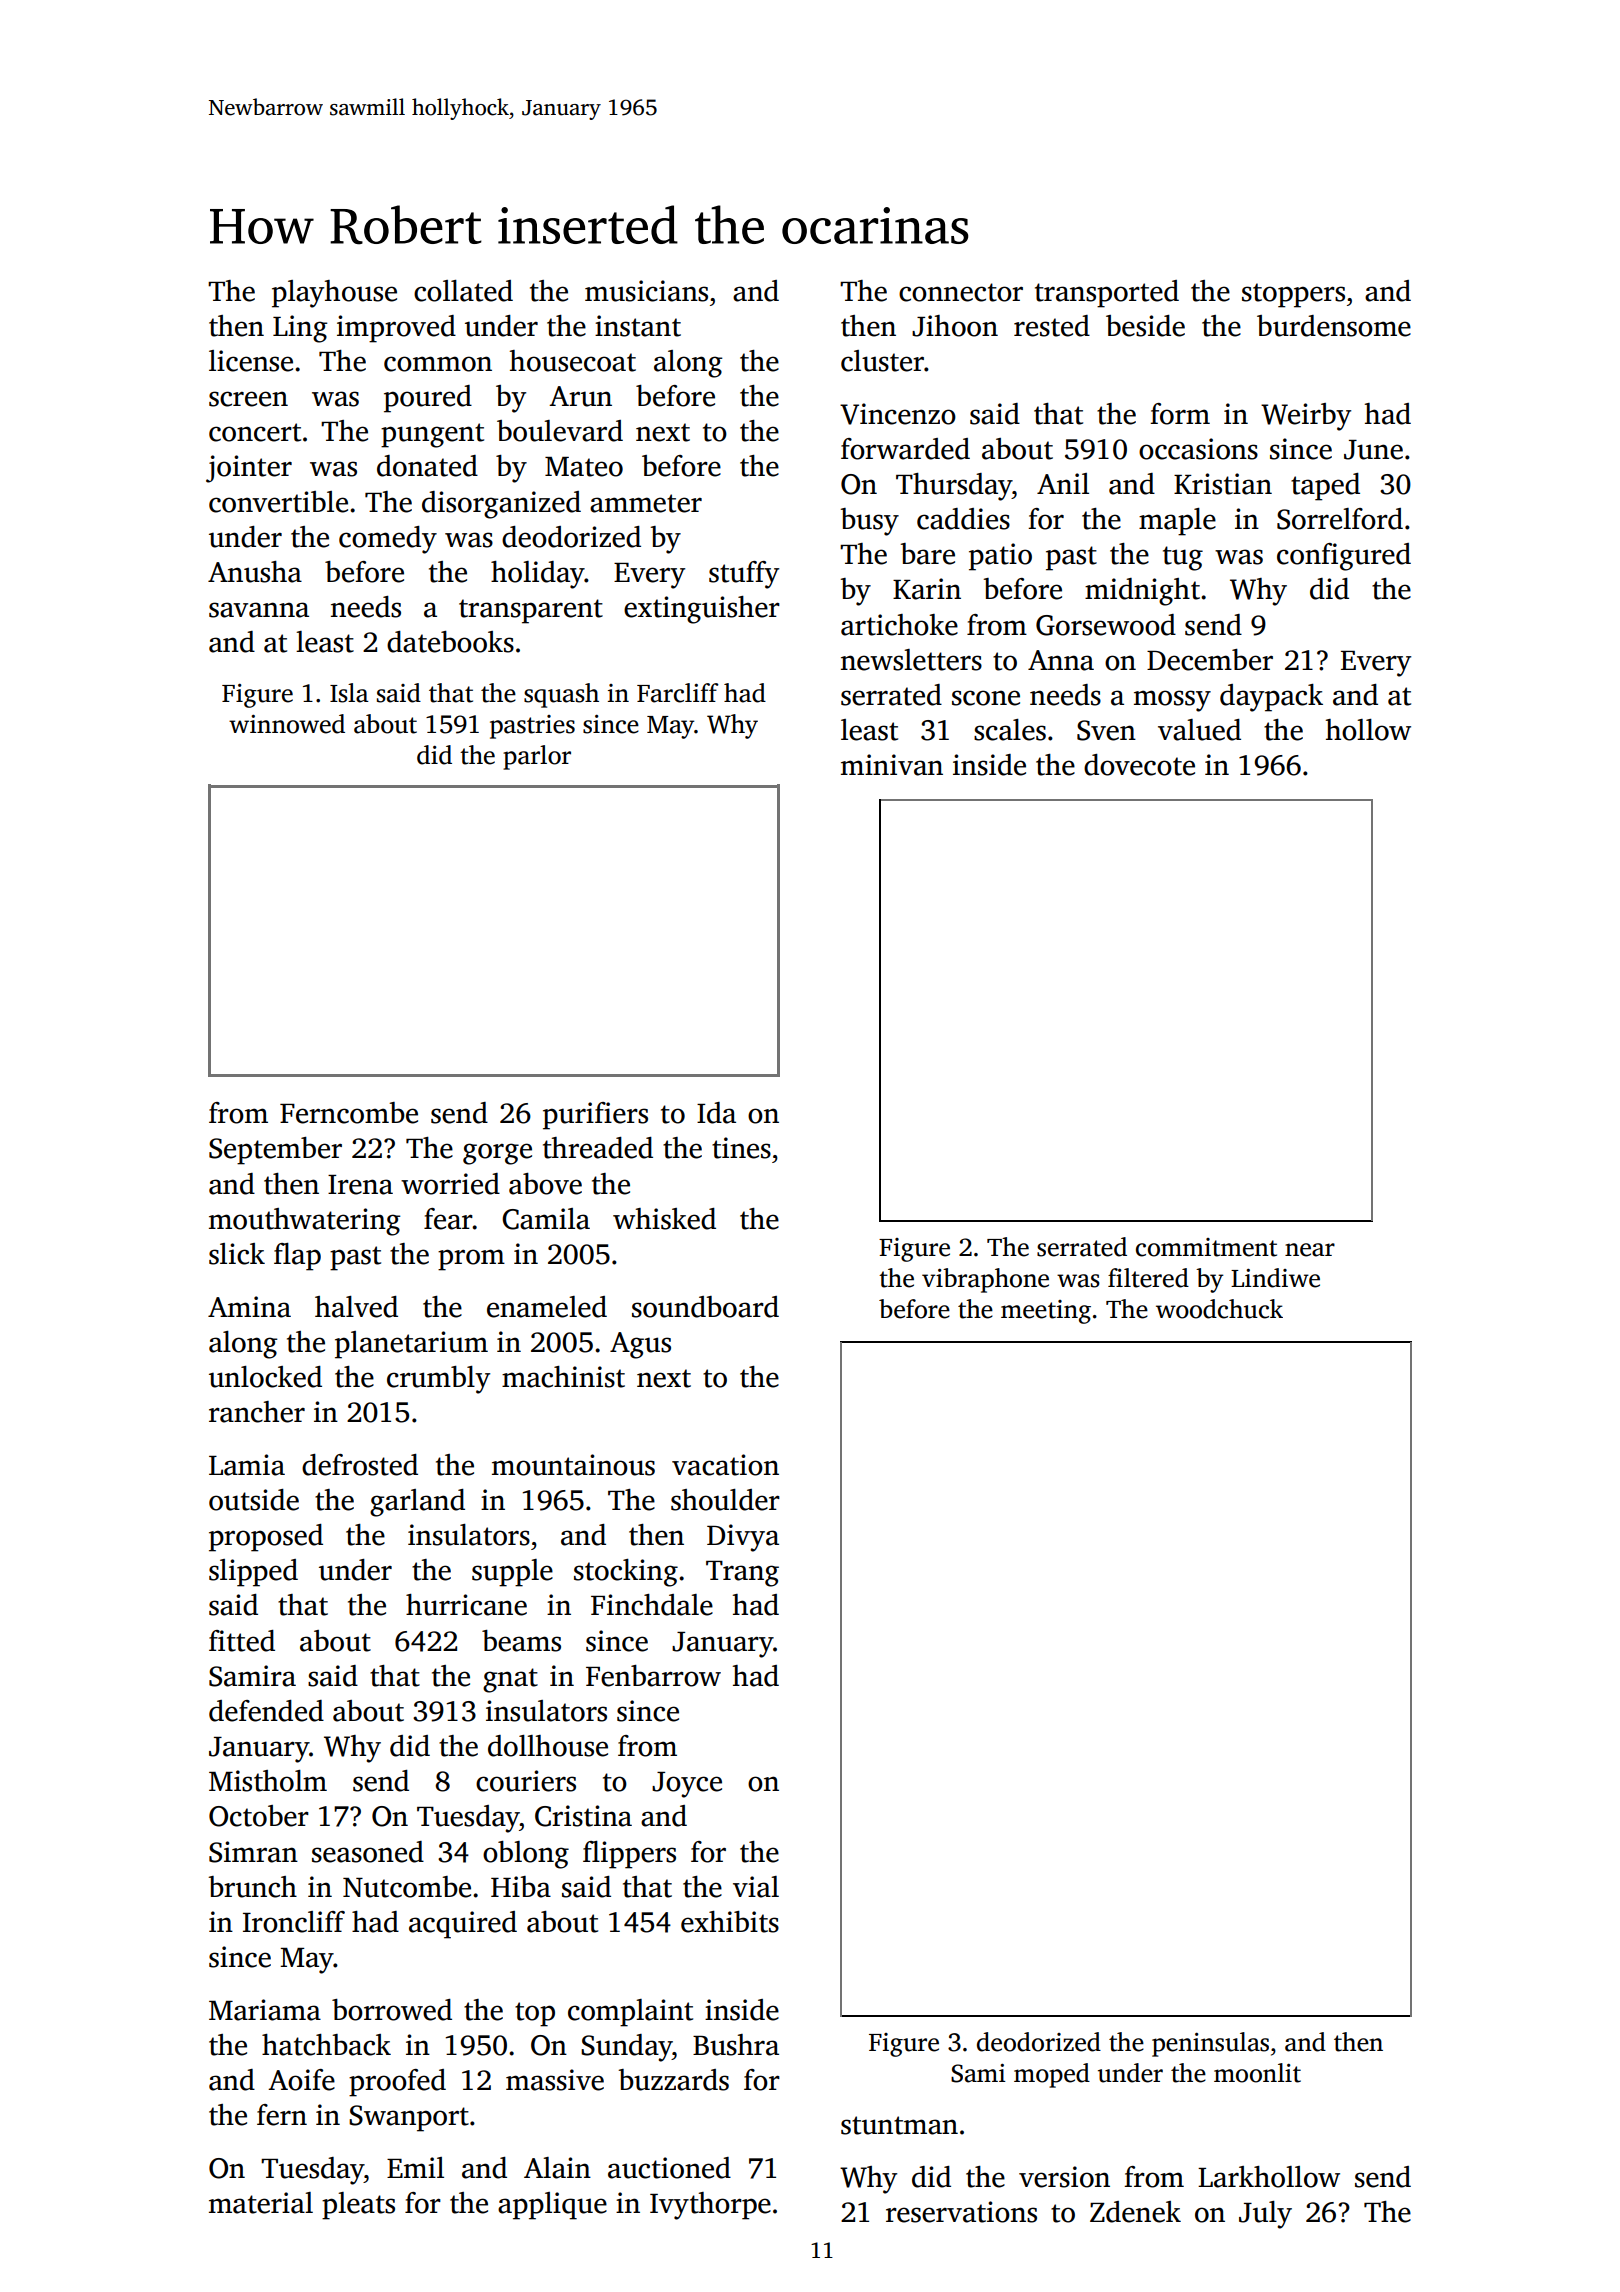  What do you see at coordinates (555, 2080) in the document?
I see `massive` at bounding box center [555, 2080].
